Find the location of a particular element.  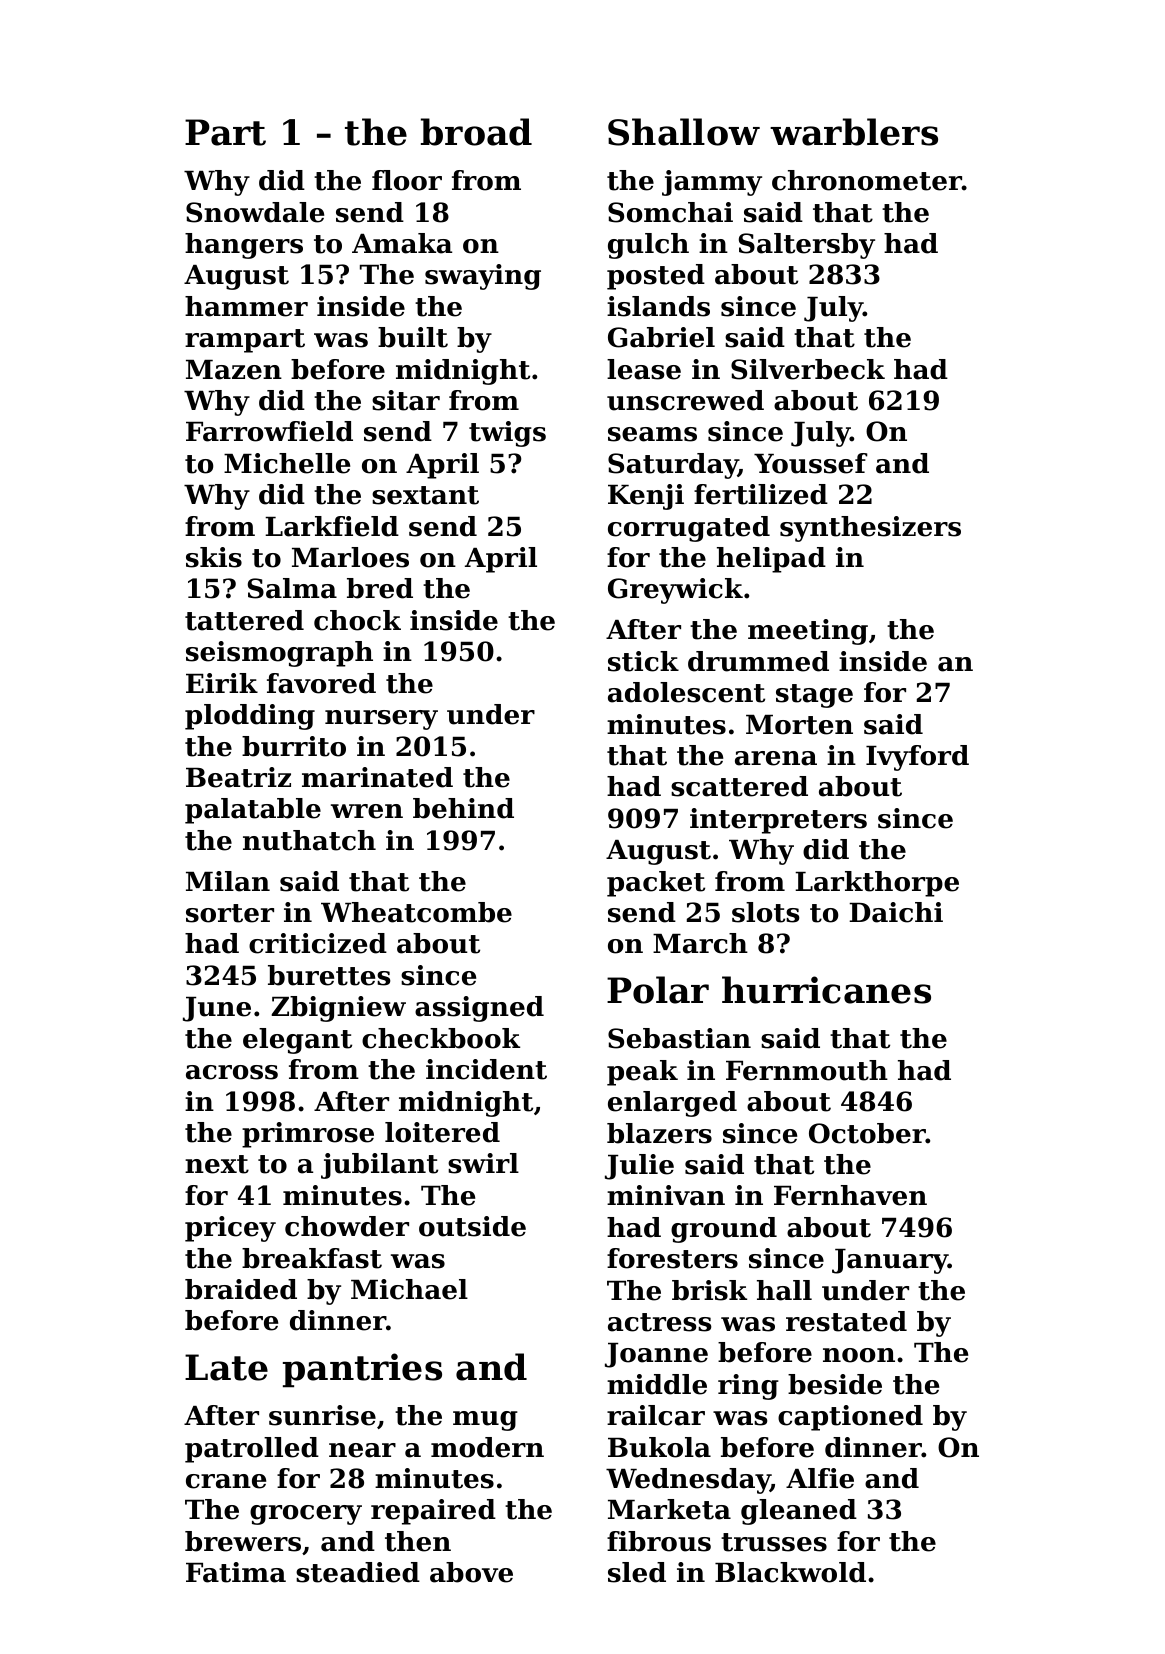

outside is located at coordinates (472, 1226).
